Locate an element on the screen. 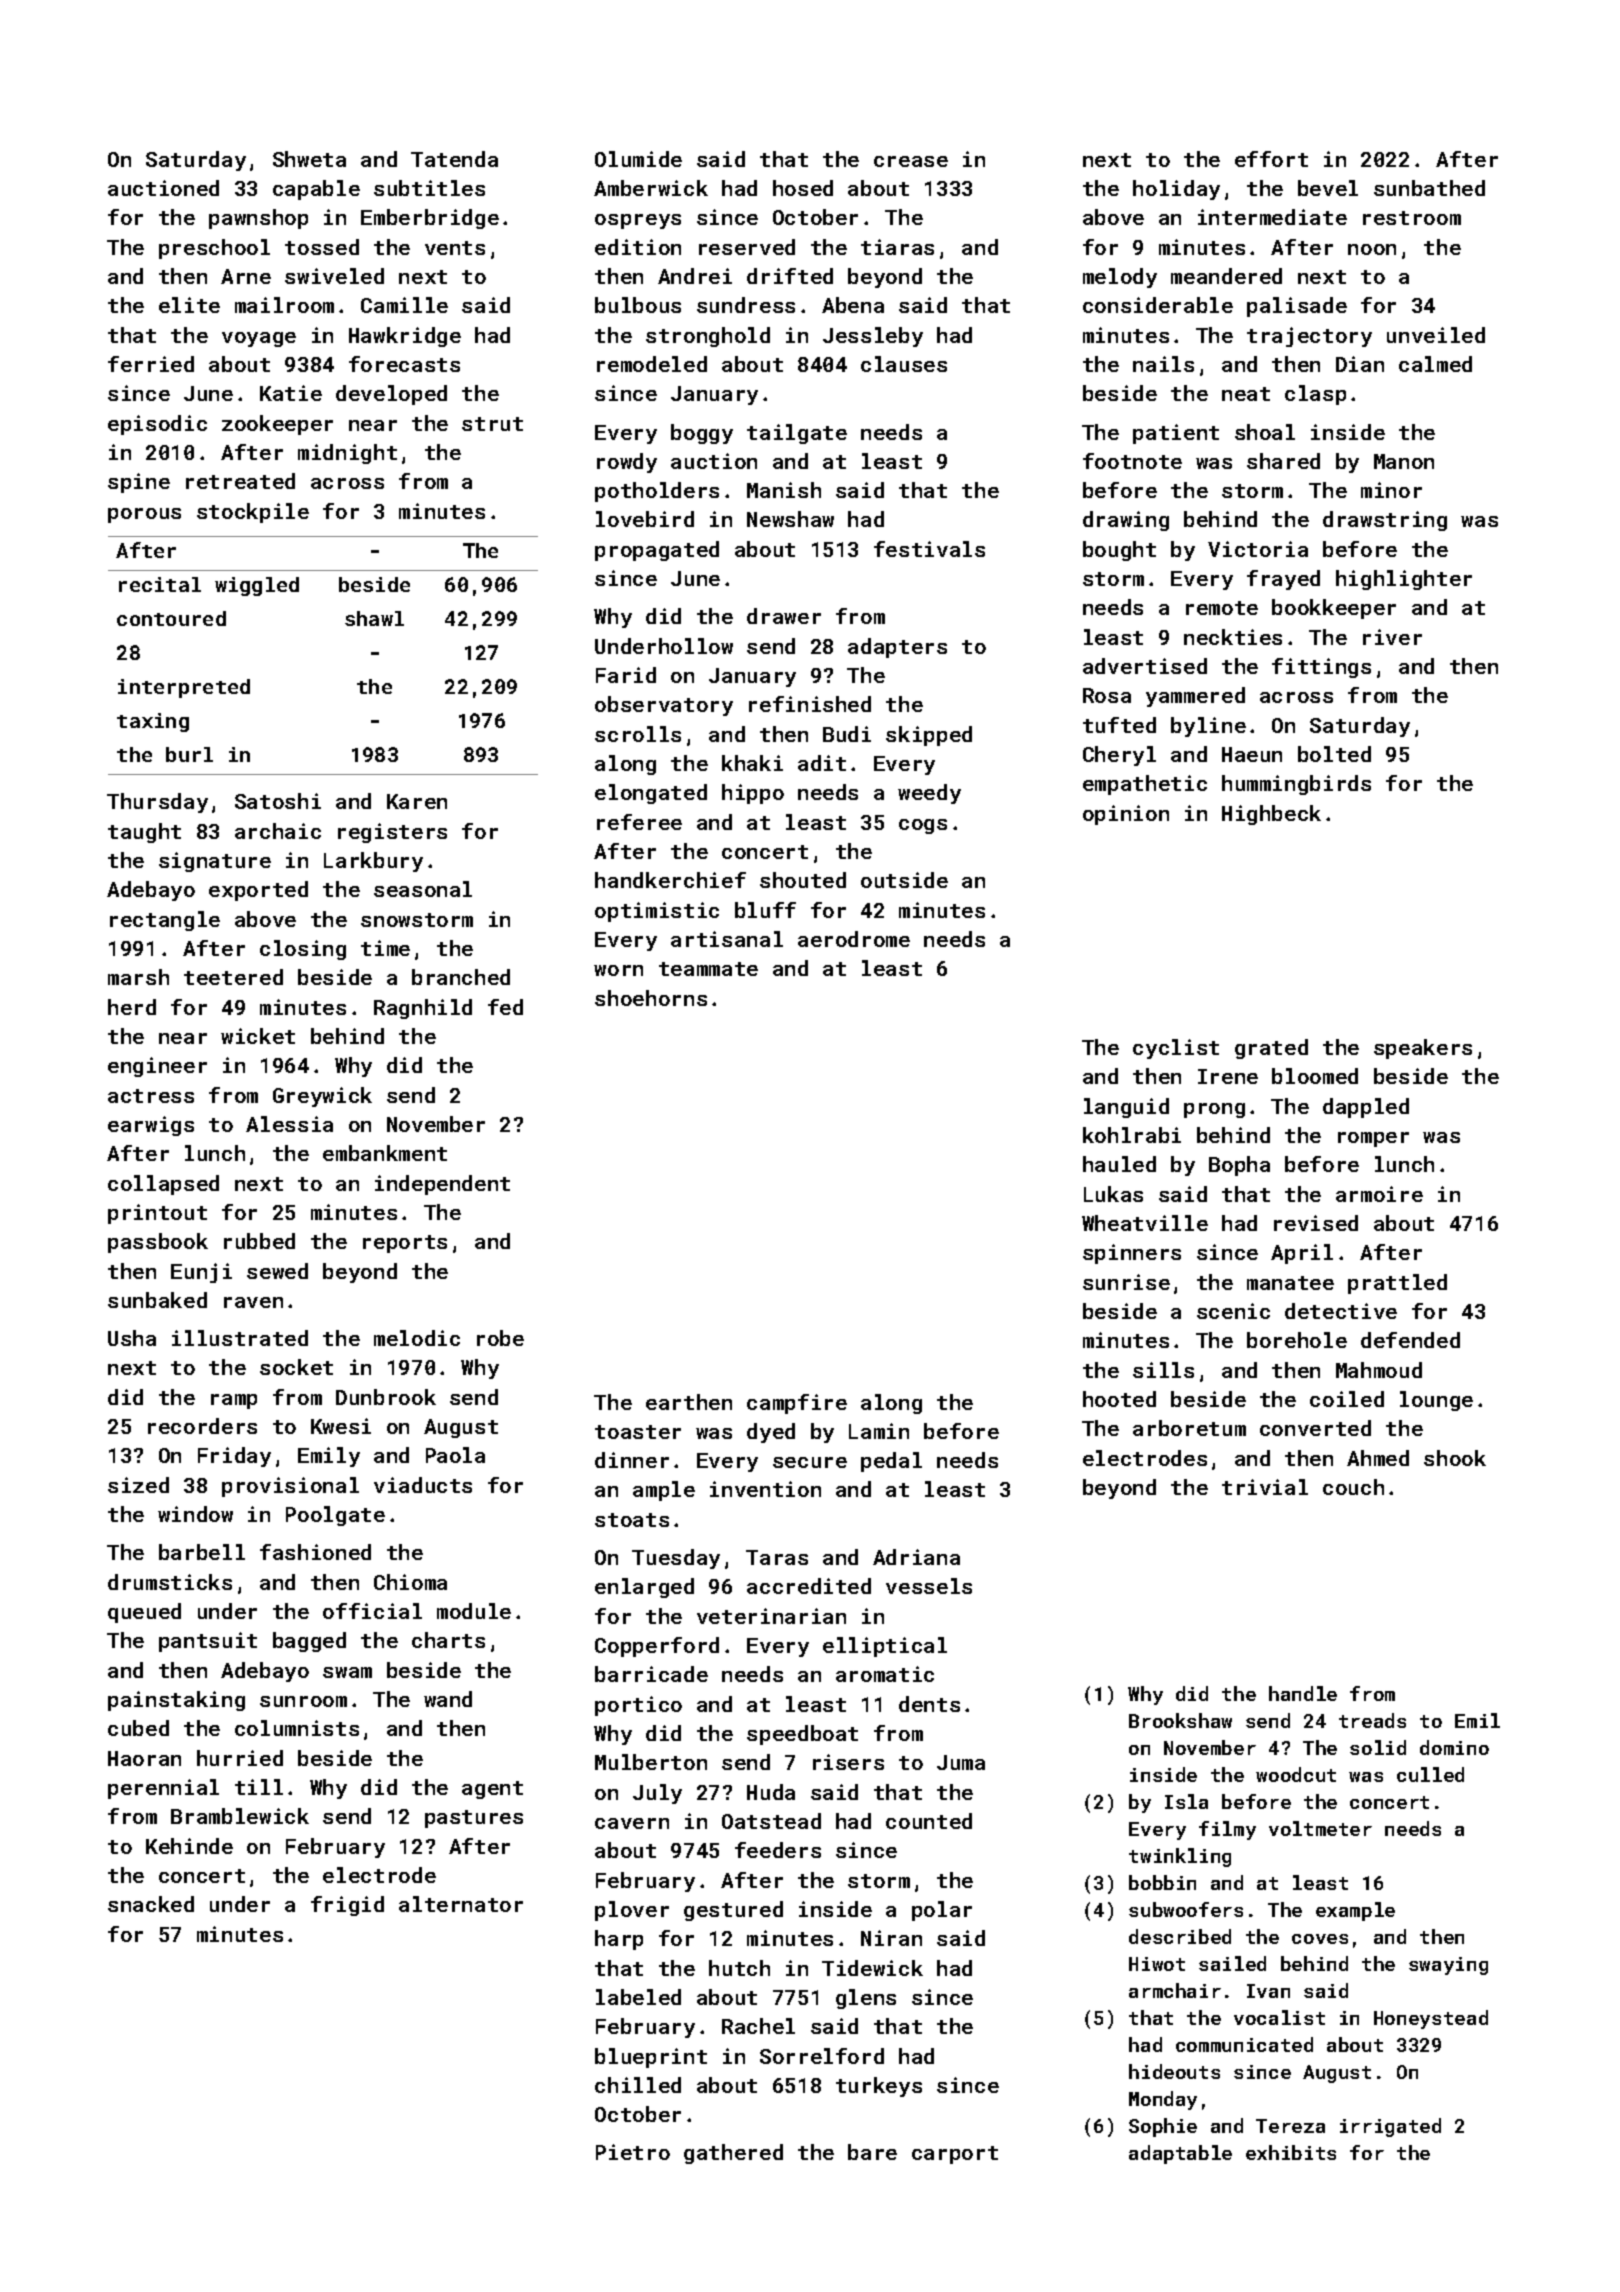 The width and height of the screenshot is (1620, 2292). crease is located at coordinates (911, 161).
